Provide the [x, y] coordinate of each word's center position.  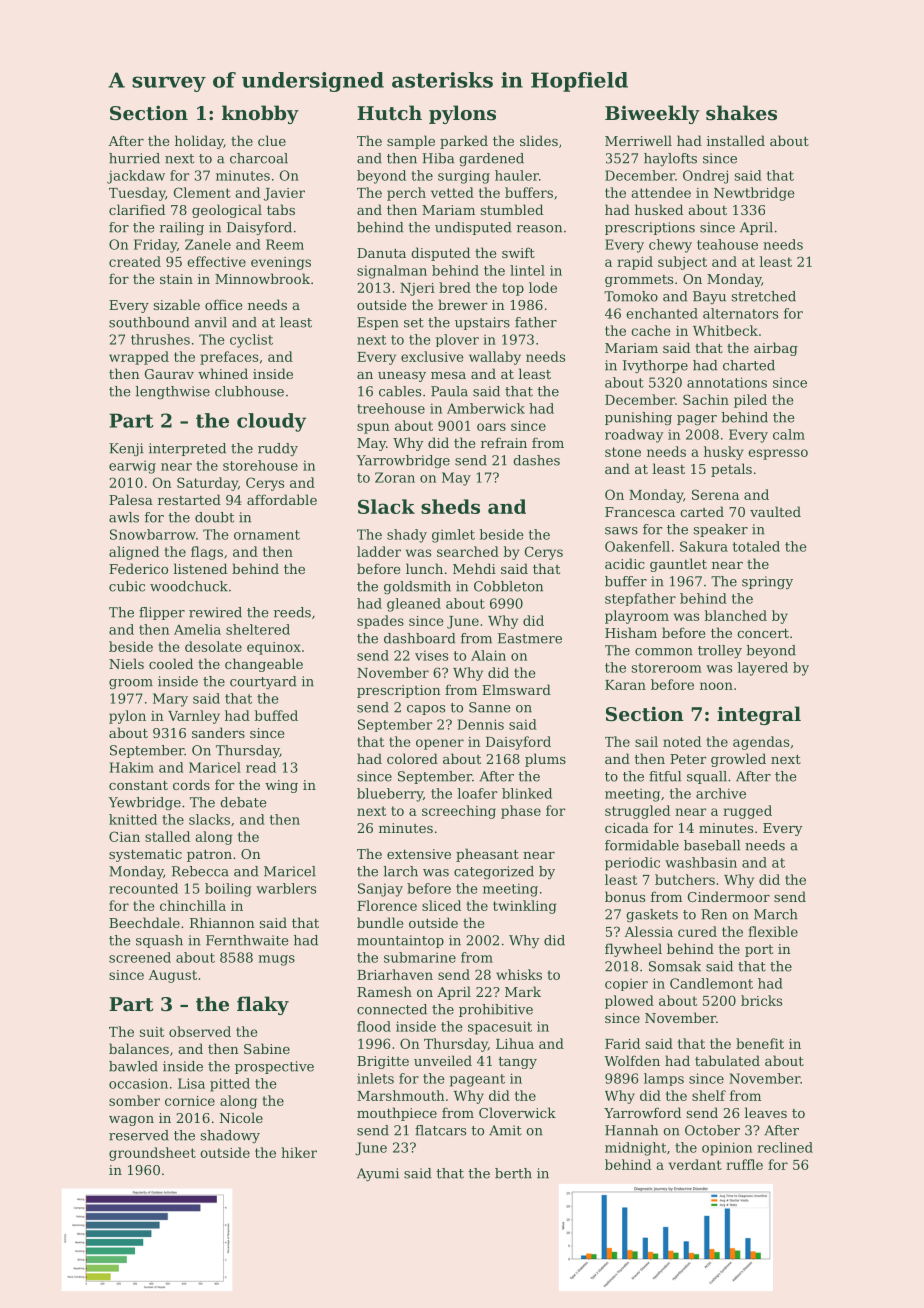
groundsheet [152, 1154]
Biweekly [652, 114]
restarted [189, 499]
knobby [260, 114]
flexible [773, 931]
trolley [720, 651]
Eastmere [530, 638]
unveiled [443, 1060]
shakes [741, 113]
